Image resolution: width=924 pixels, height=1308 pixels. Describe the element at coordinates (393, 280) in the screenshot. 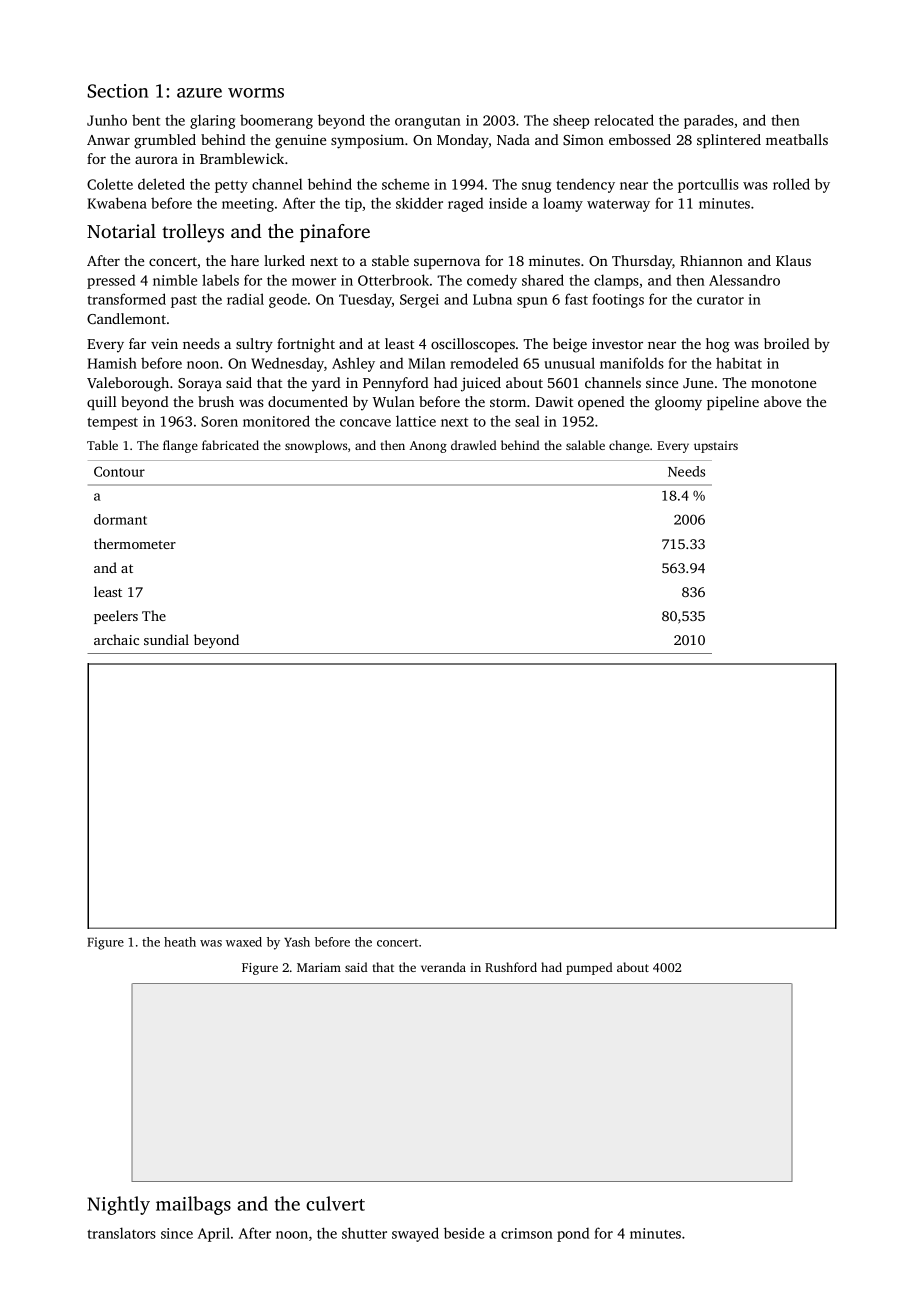

I see `Otterbrook` at that location.
